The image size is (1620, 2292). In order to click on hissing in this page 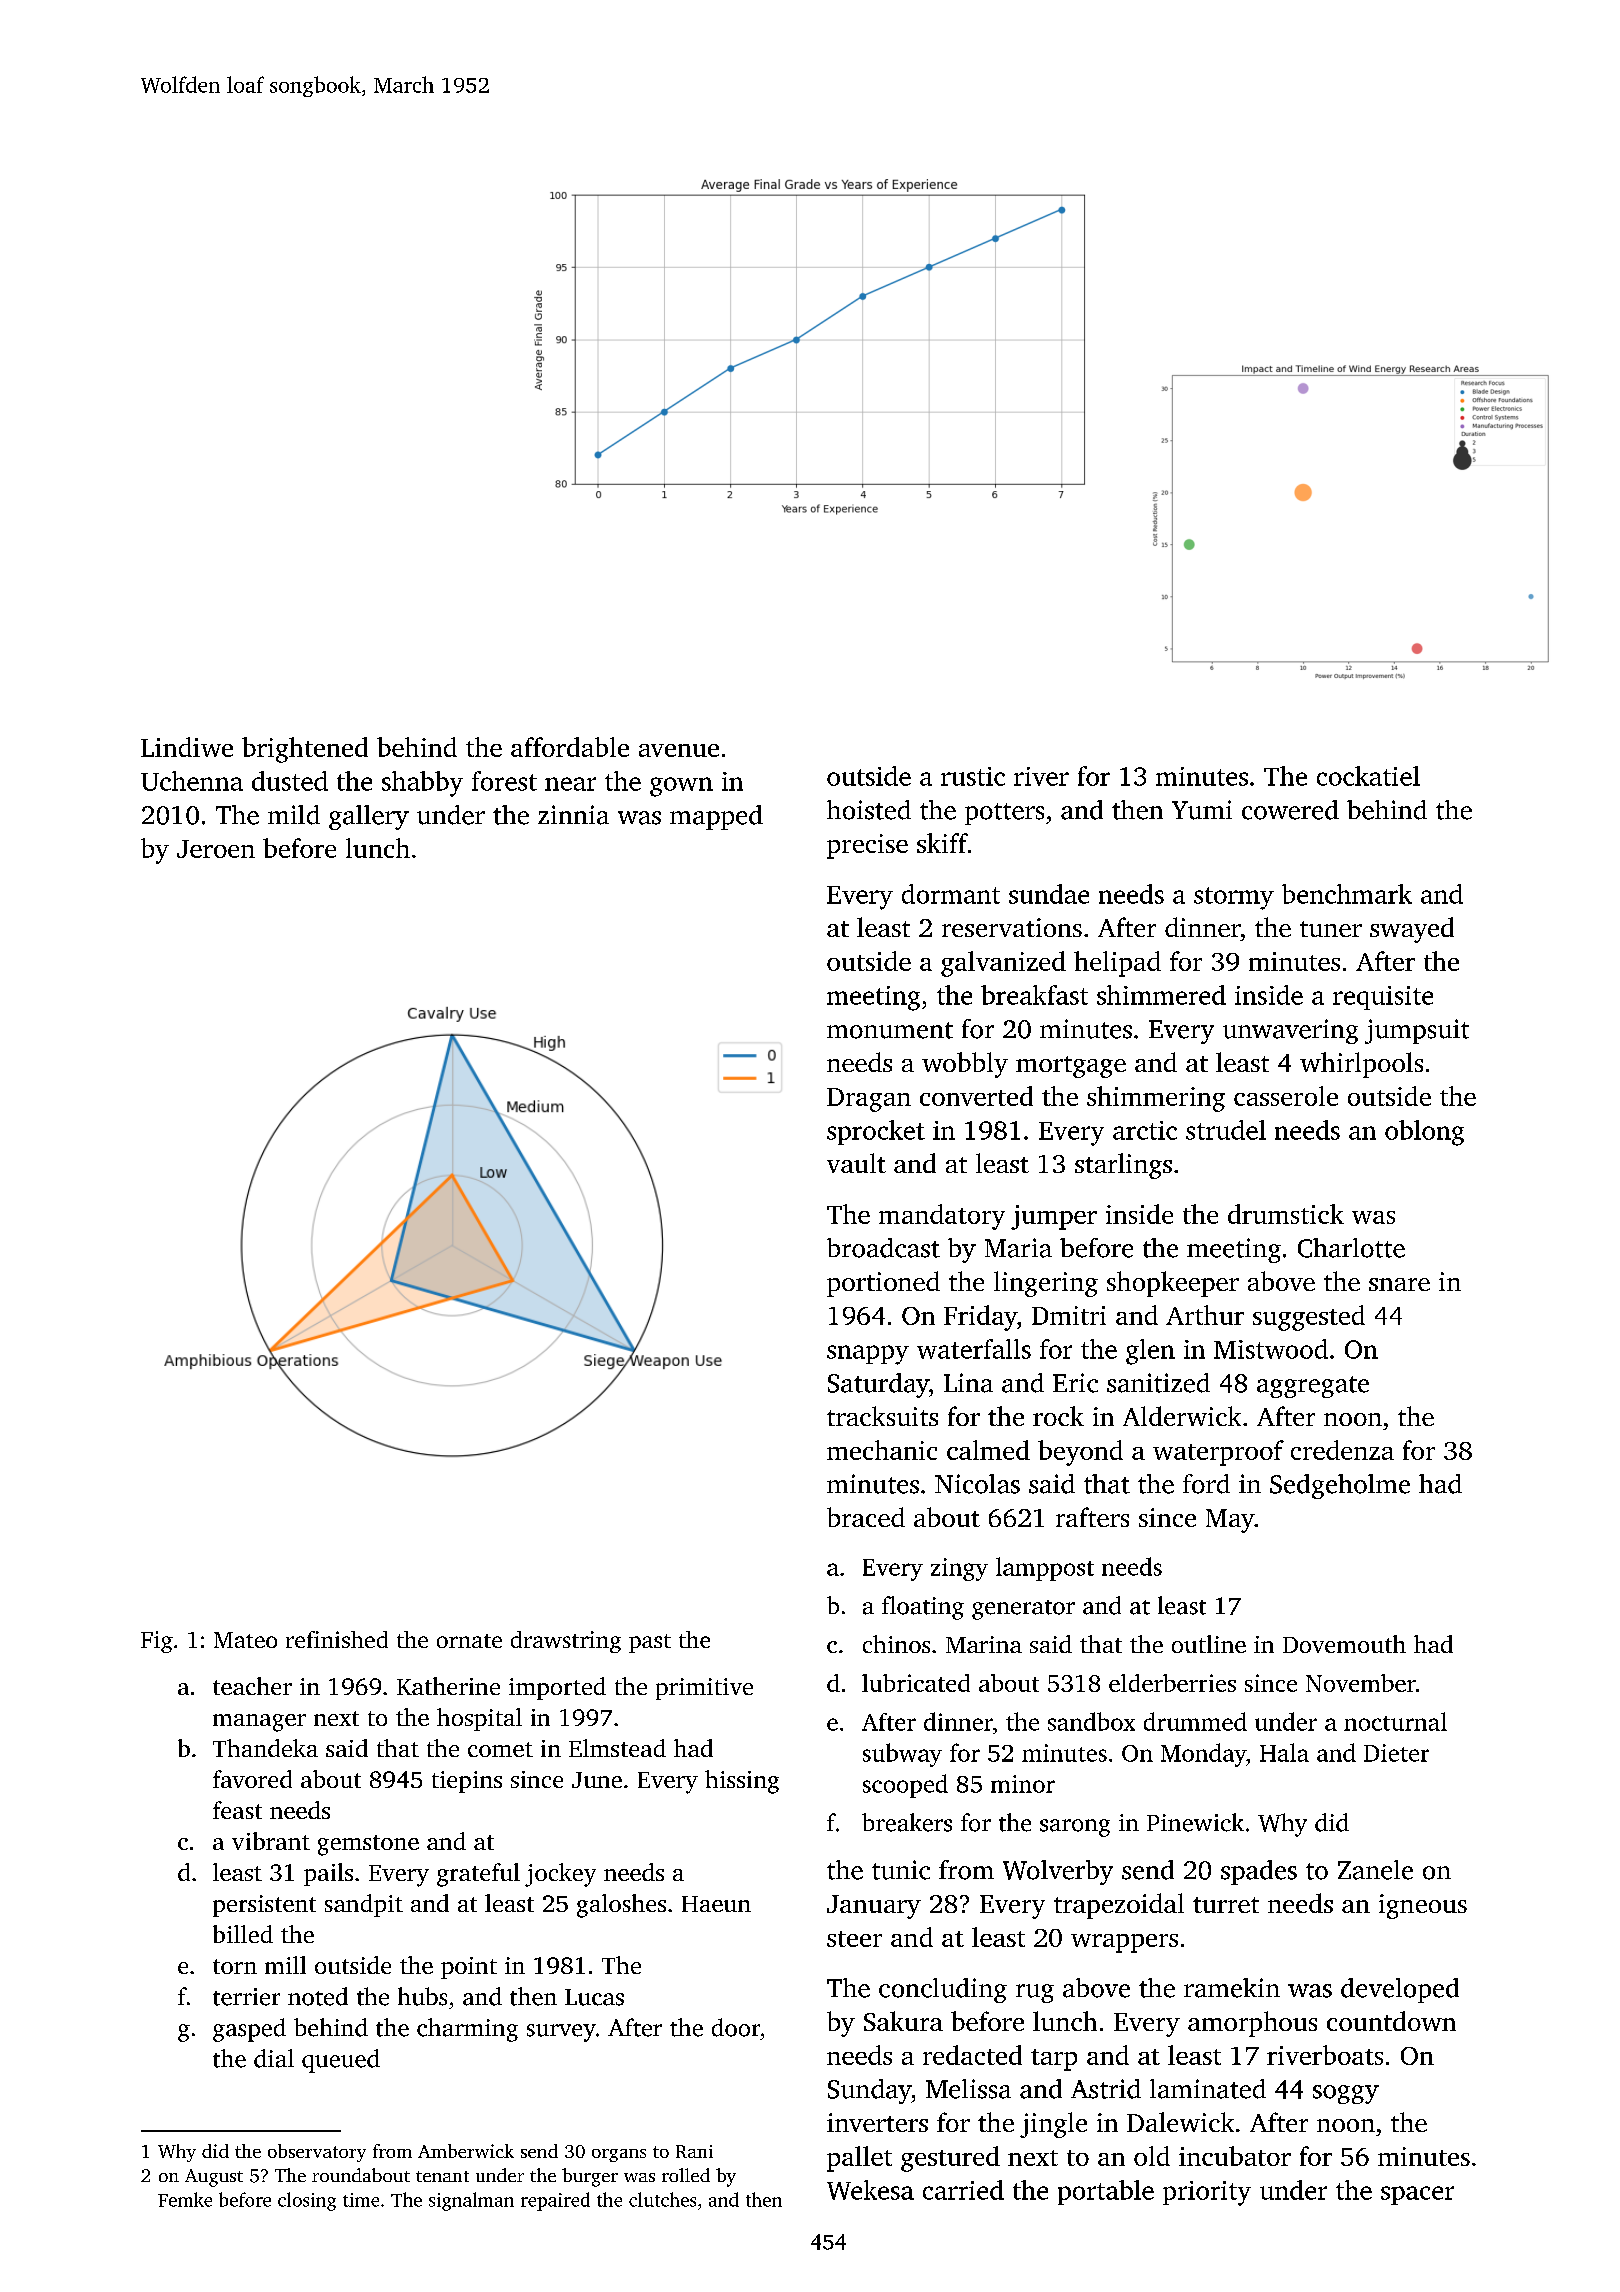, I will do `click(742, 1782)`.
